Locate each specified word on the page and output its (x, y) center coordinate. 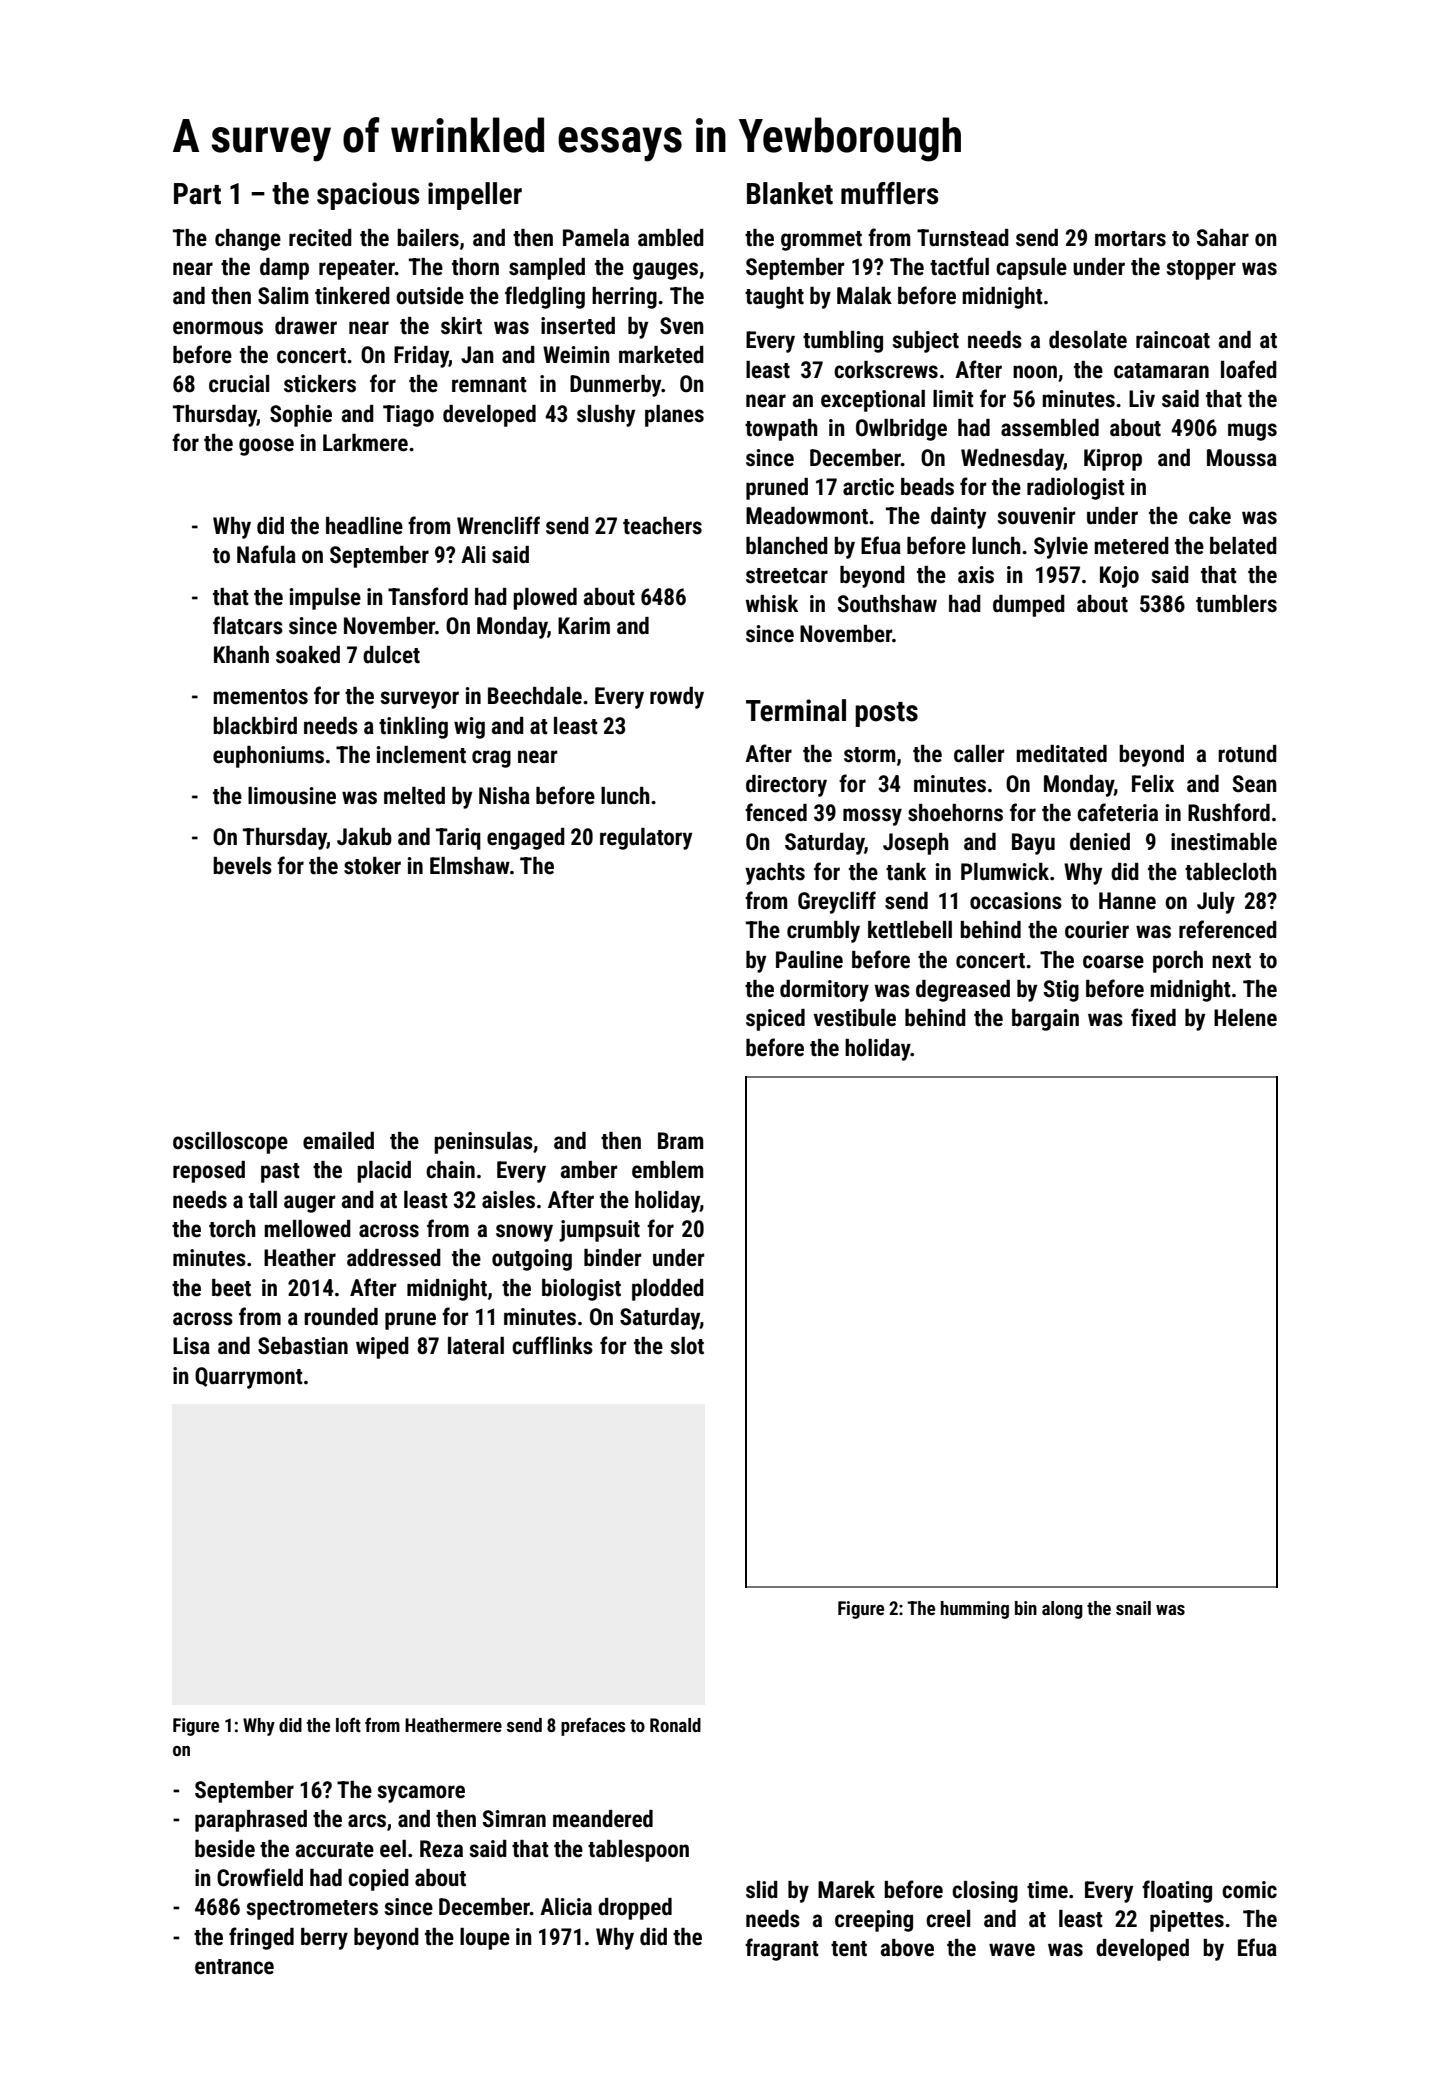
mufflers (890, 193)
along (1062, 1610)
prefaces (593, 1726)
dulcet (391, 655)
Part (197, 194)
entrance (234, 1967)
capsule (1031, 269)
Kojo (1119, 577)
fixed (1153, 1017)
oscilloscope (230, 1143)
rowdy (677, 698)
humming (975, 1610)
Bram (680, 1140)
